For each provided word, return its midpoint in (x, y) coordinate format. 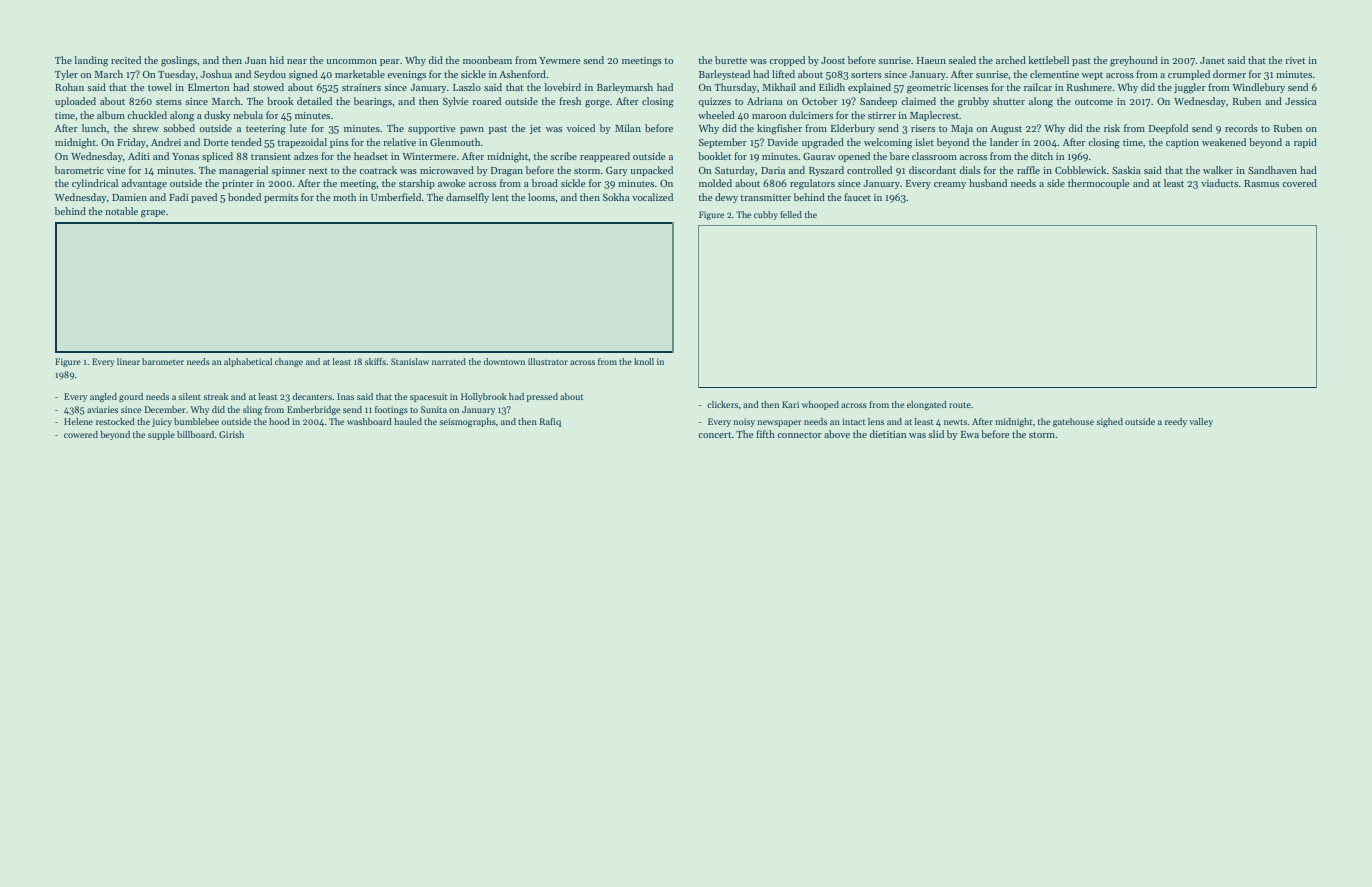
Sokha (616, 197)
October (820, 101)
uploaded (75, 102)
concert (715, 435)
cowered (81, 434)
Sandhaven (1272, 170)
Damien (129, 197)
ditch (1042, 156)
